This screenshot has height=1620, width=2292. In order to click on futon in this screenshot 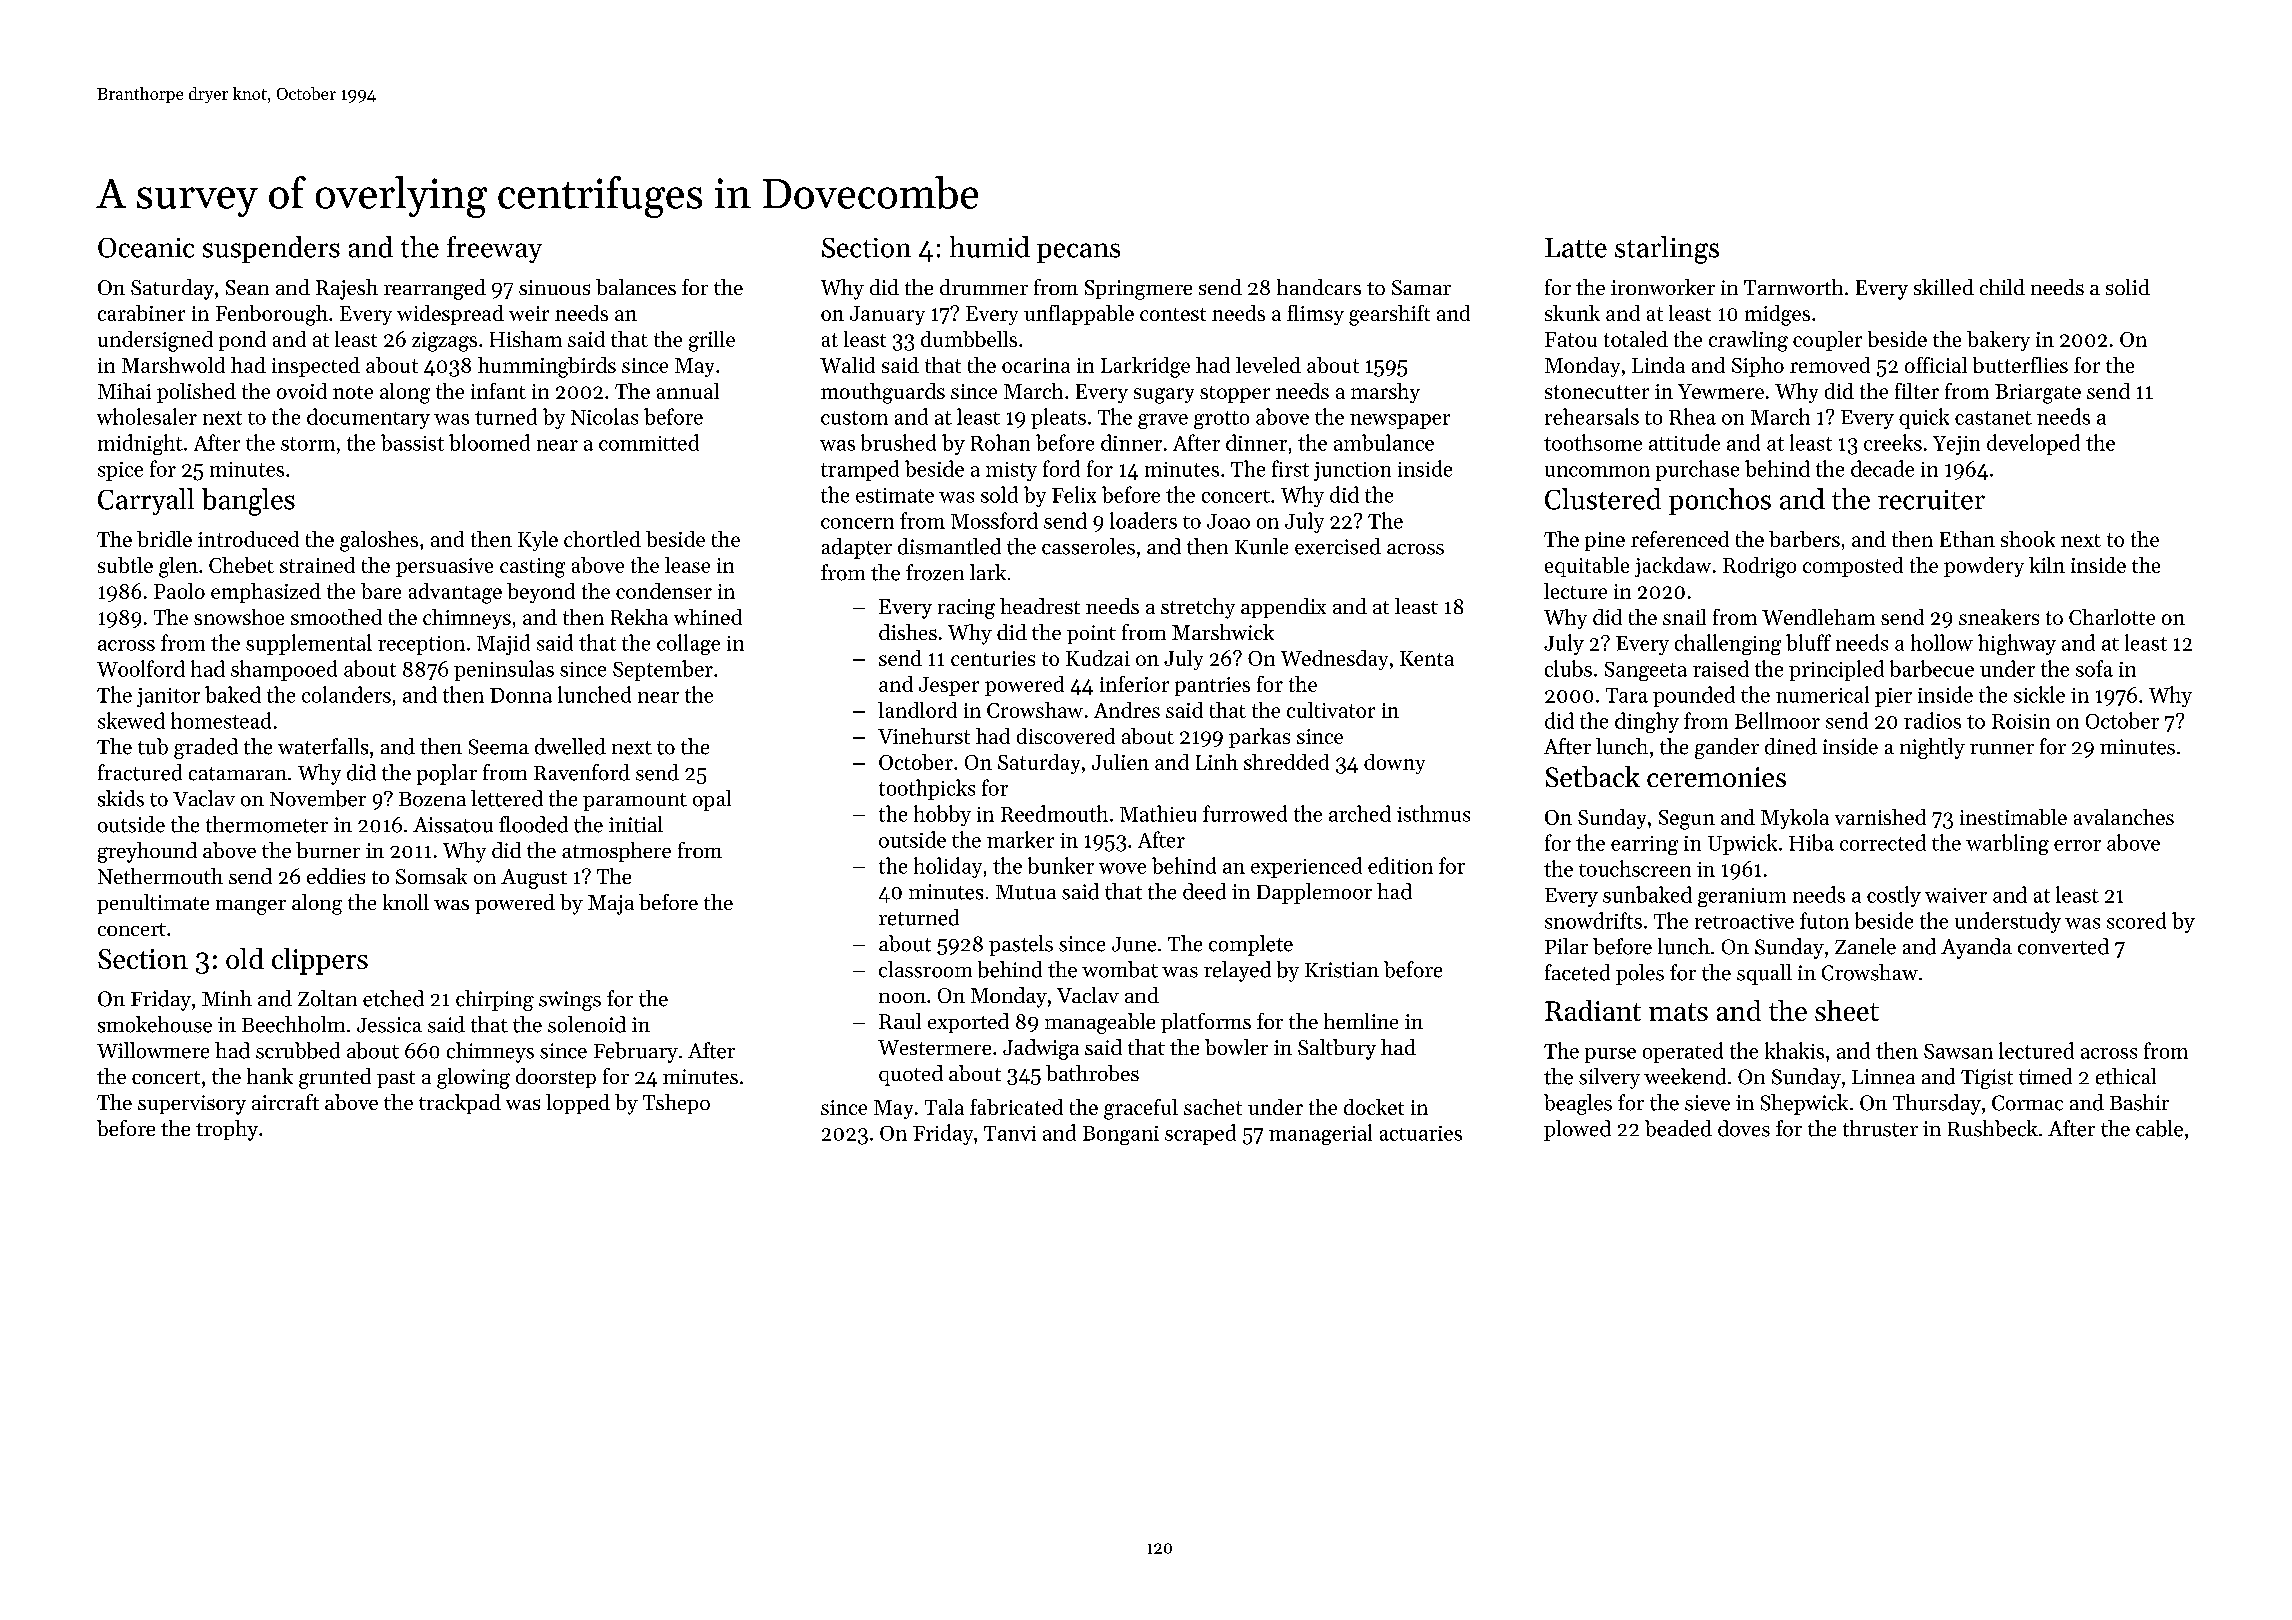, I will do `click(1824, 920)`.
